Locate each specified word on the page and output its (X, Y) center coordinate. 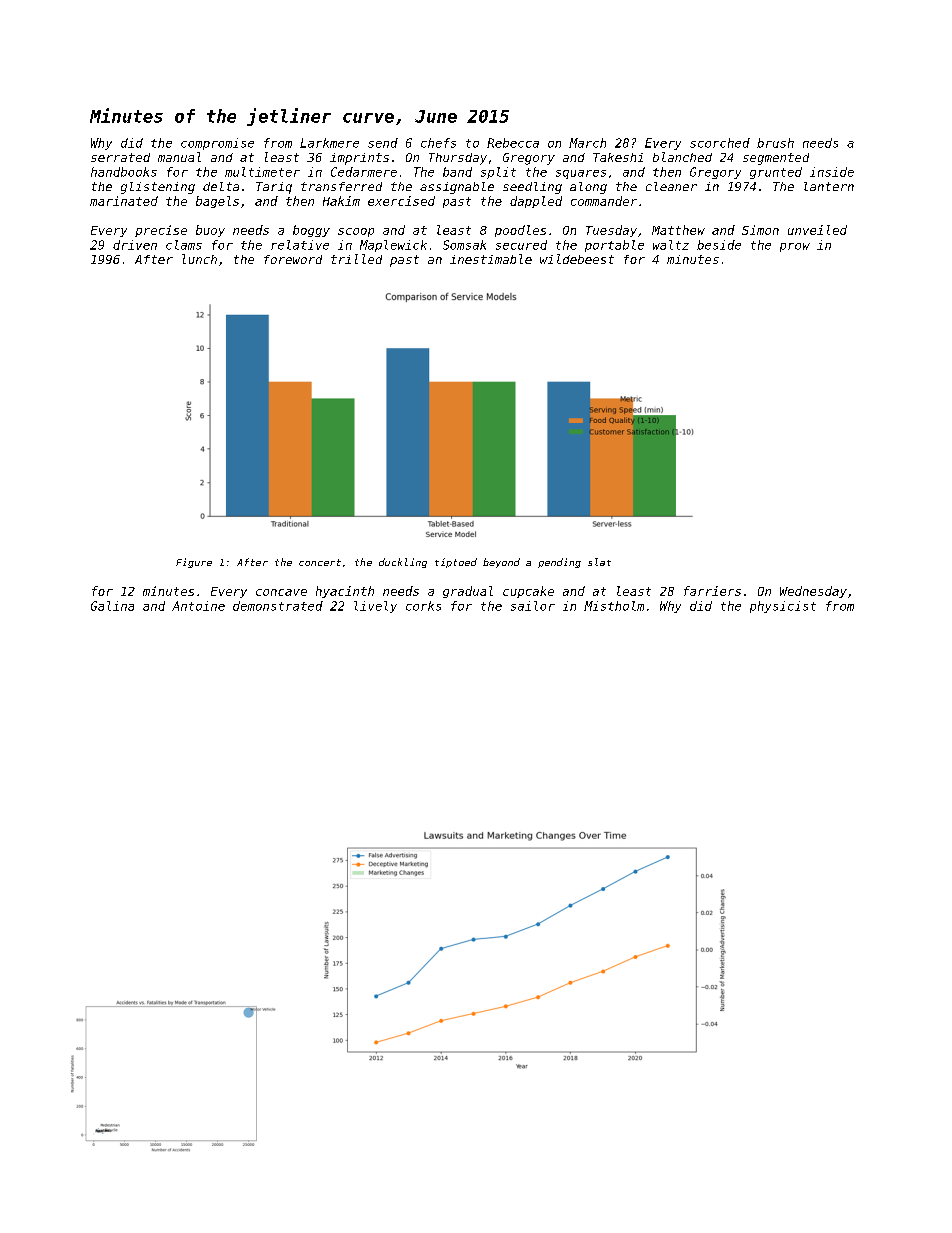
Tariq (274, 188)
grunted (776, 173)
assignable (457, 188)
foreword (293, 259)
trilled (356, 259)
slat (599, 562)
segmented (776, 159)
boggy (311, 231)
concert (320, 562)
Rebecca (513, 143)
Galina (112, 606)
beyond (501, 563)
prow (795, 247)
